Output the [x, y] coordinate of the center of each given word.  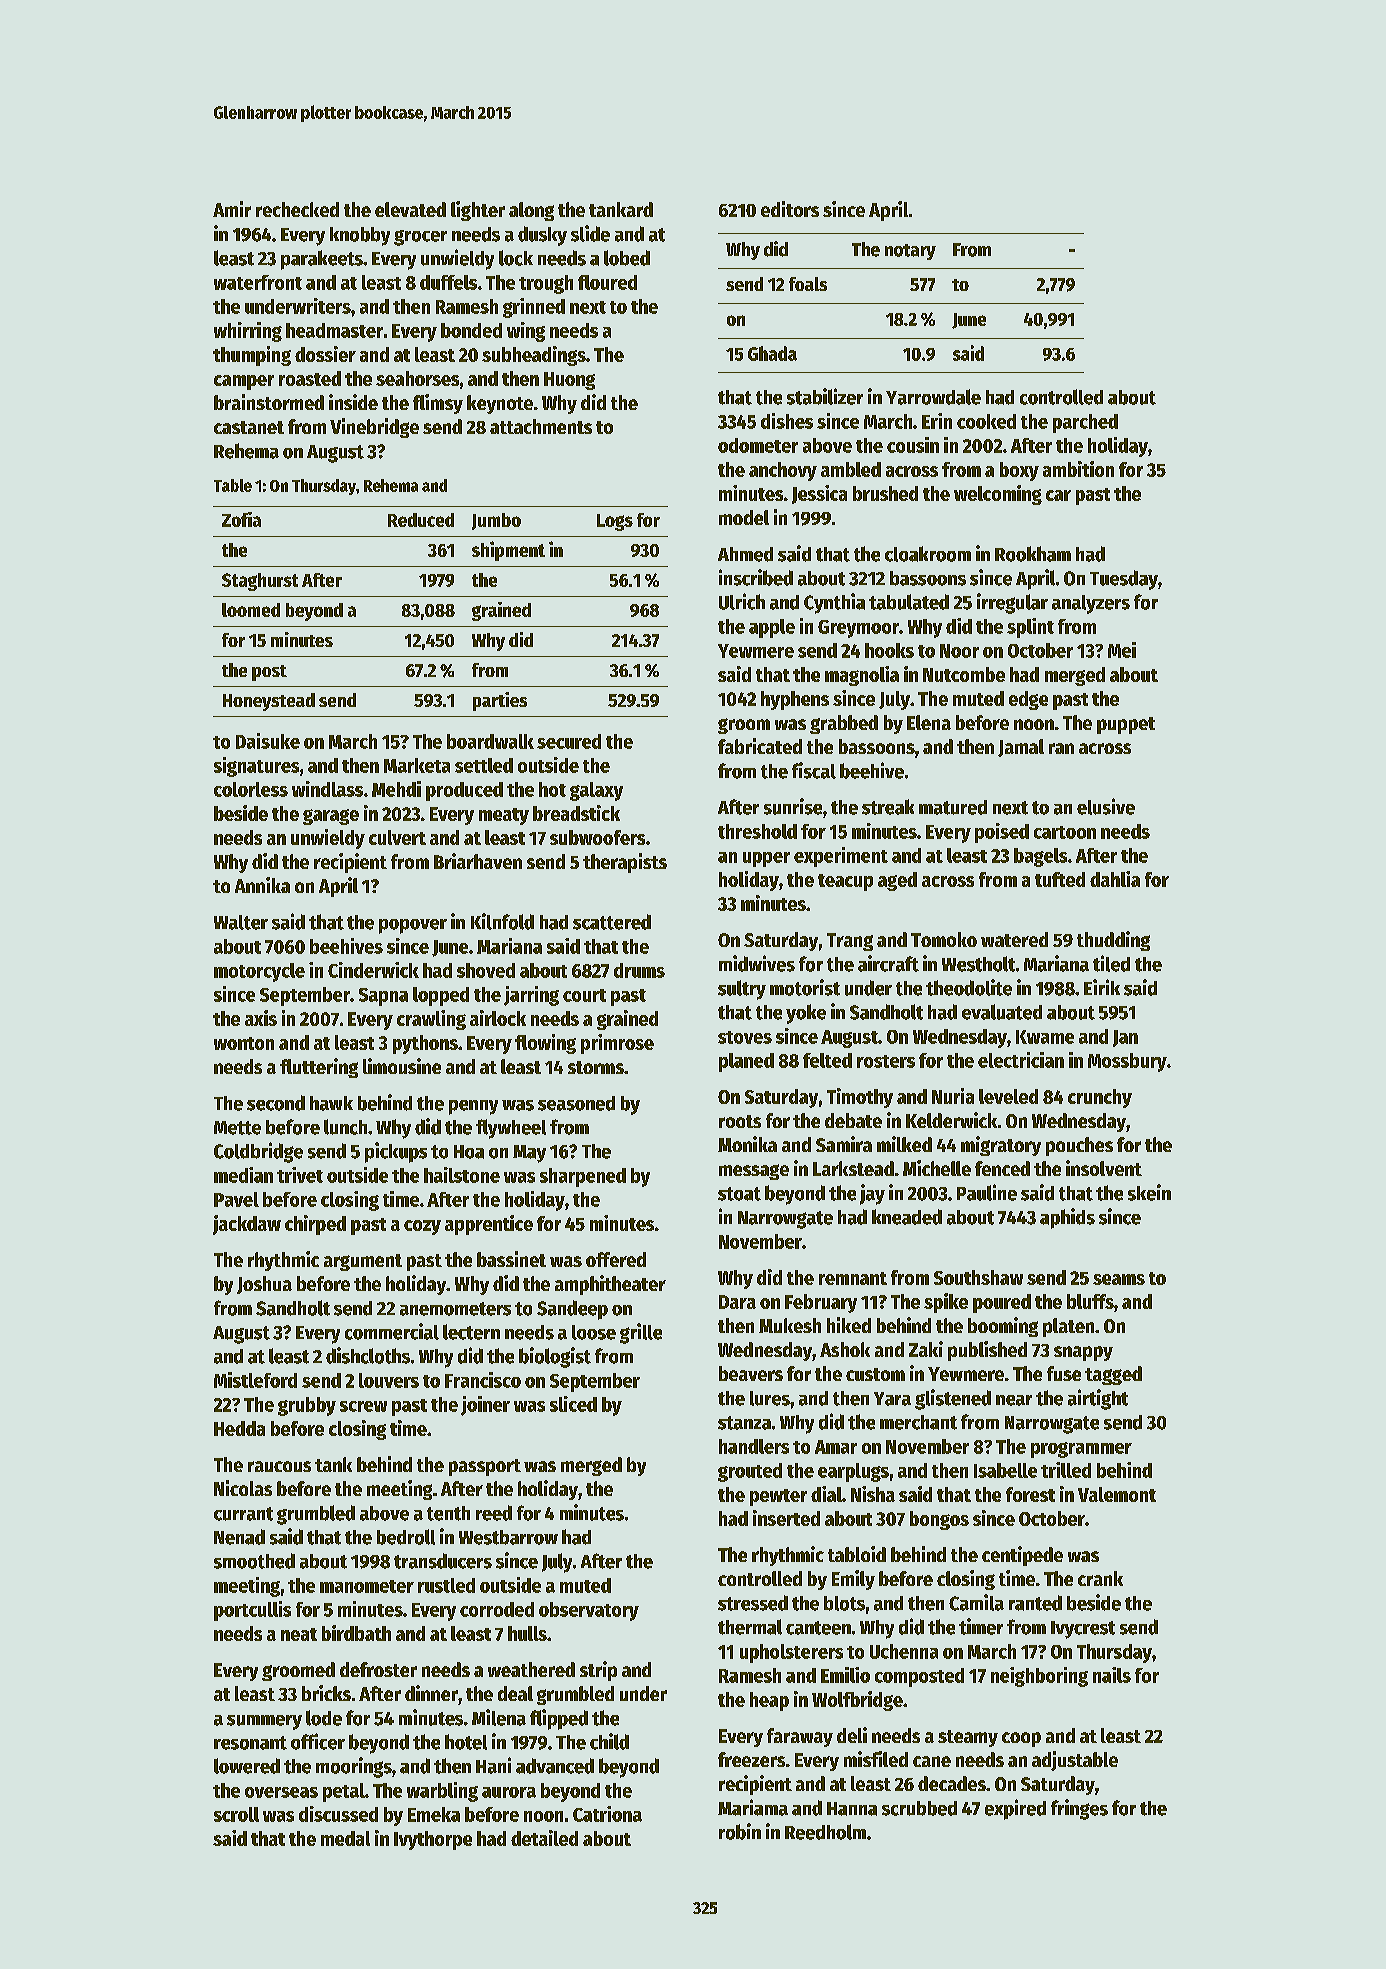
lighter [478, 211]
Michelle [937, 1168]
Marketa [417, 765]
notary [910, 252]
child [609, 1741]
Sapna [383, 997]
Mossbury [1127, 1062]
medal [345, 1838]
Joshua [264, 1285]
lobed [627, 258]
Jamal [1021, 748]
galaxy [596, 791]
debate [853, 1120]
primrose [617, 1044]
